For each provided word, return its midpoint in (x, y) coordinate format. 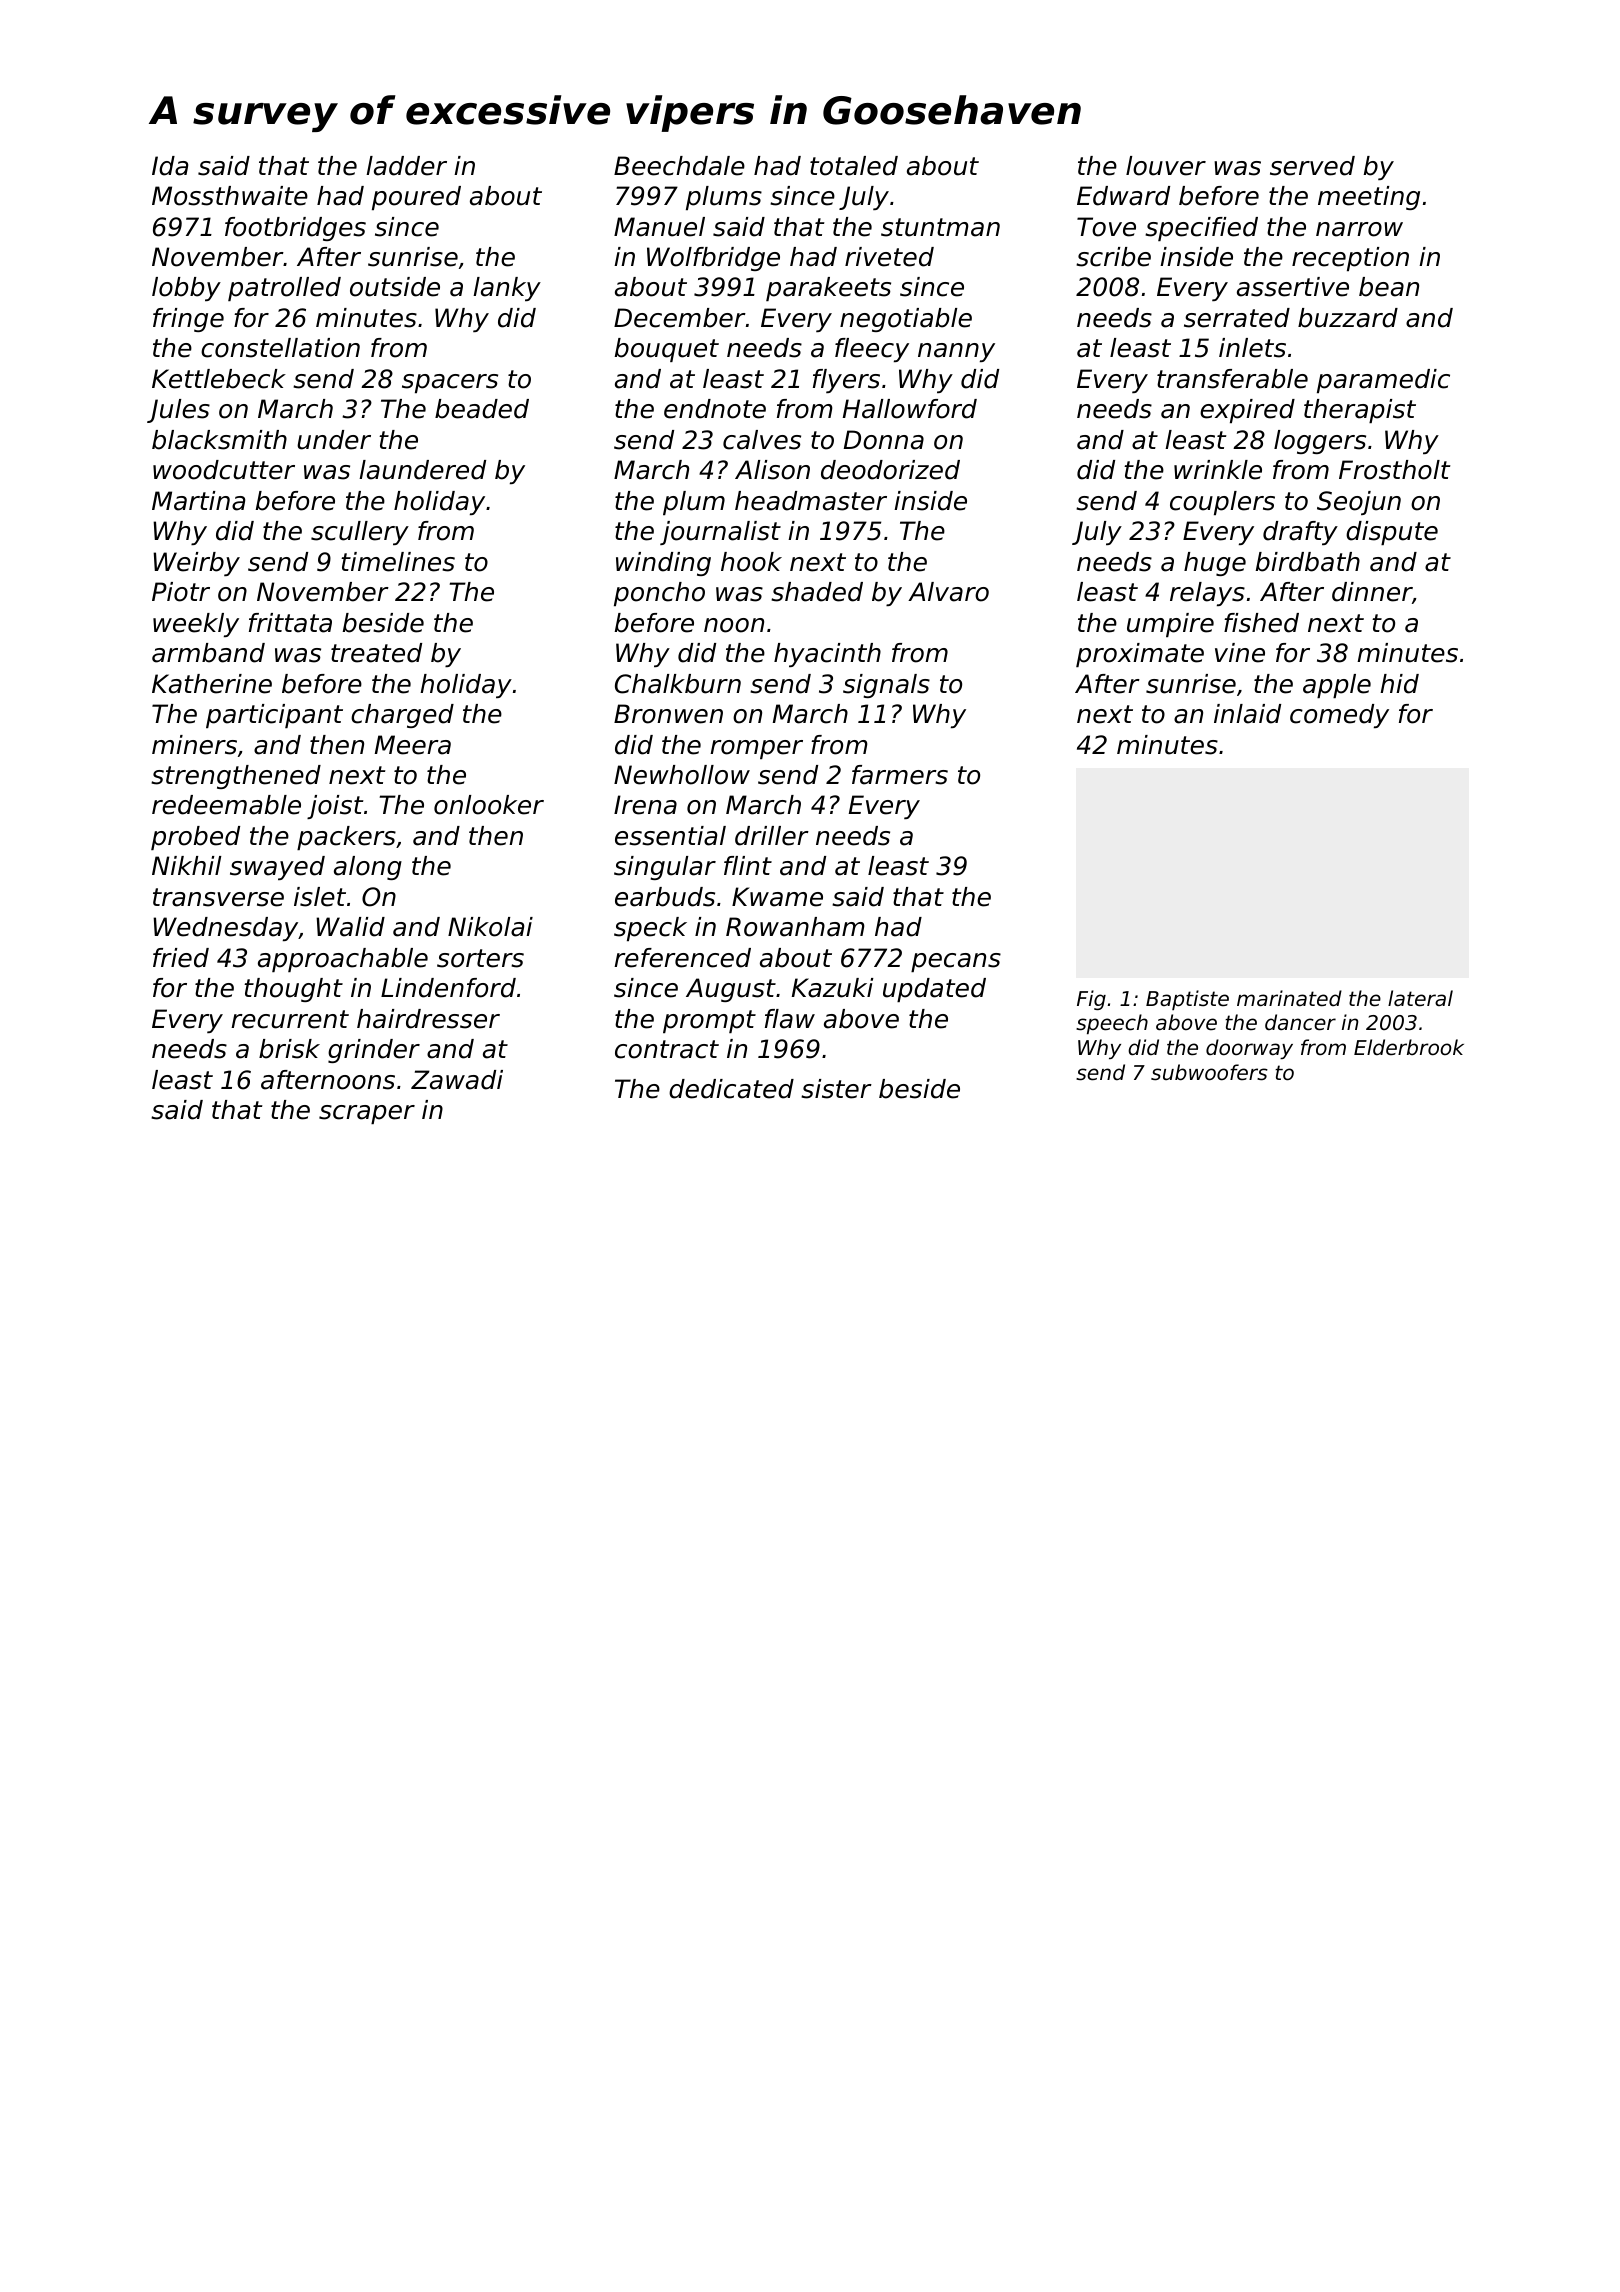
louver (1166, 166)
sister (836, 1089)
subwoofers (1209, 1072)
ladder (406, 166)
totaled (854, 166)
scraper (367, 1114)
